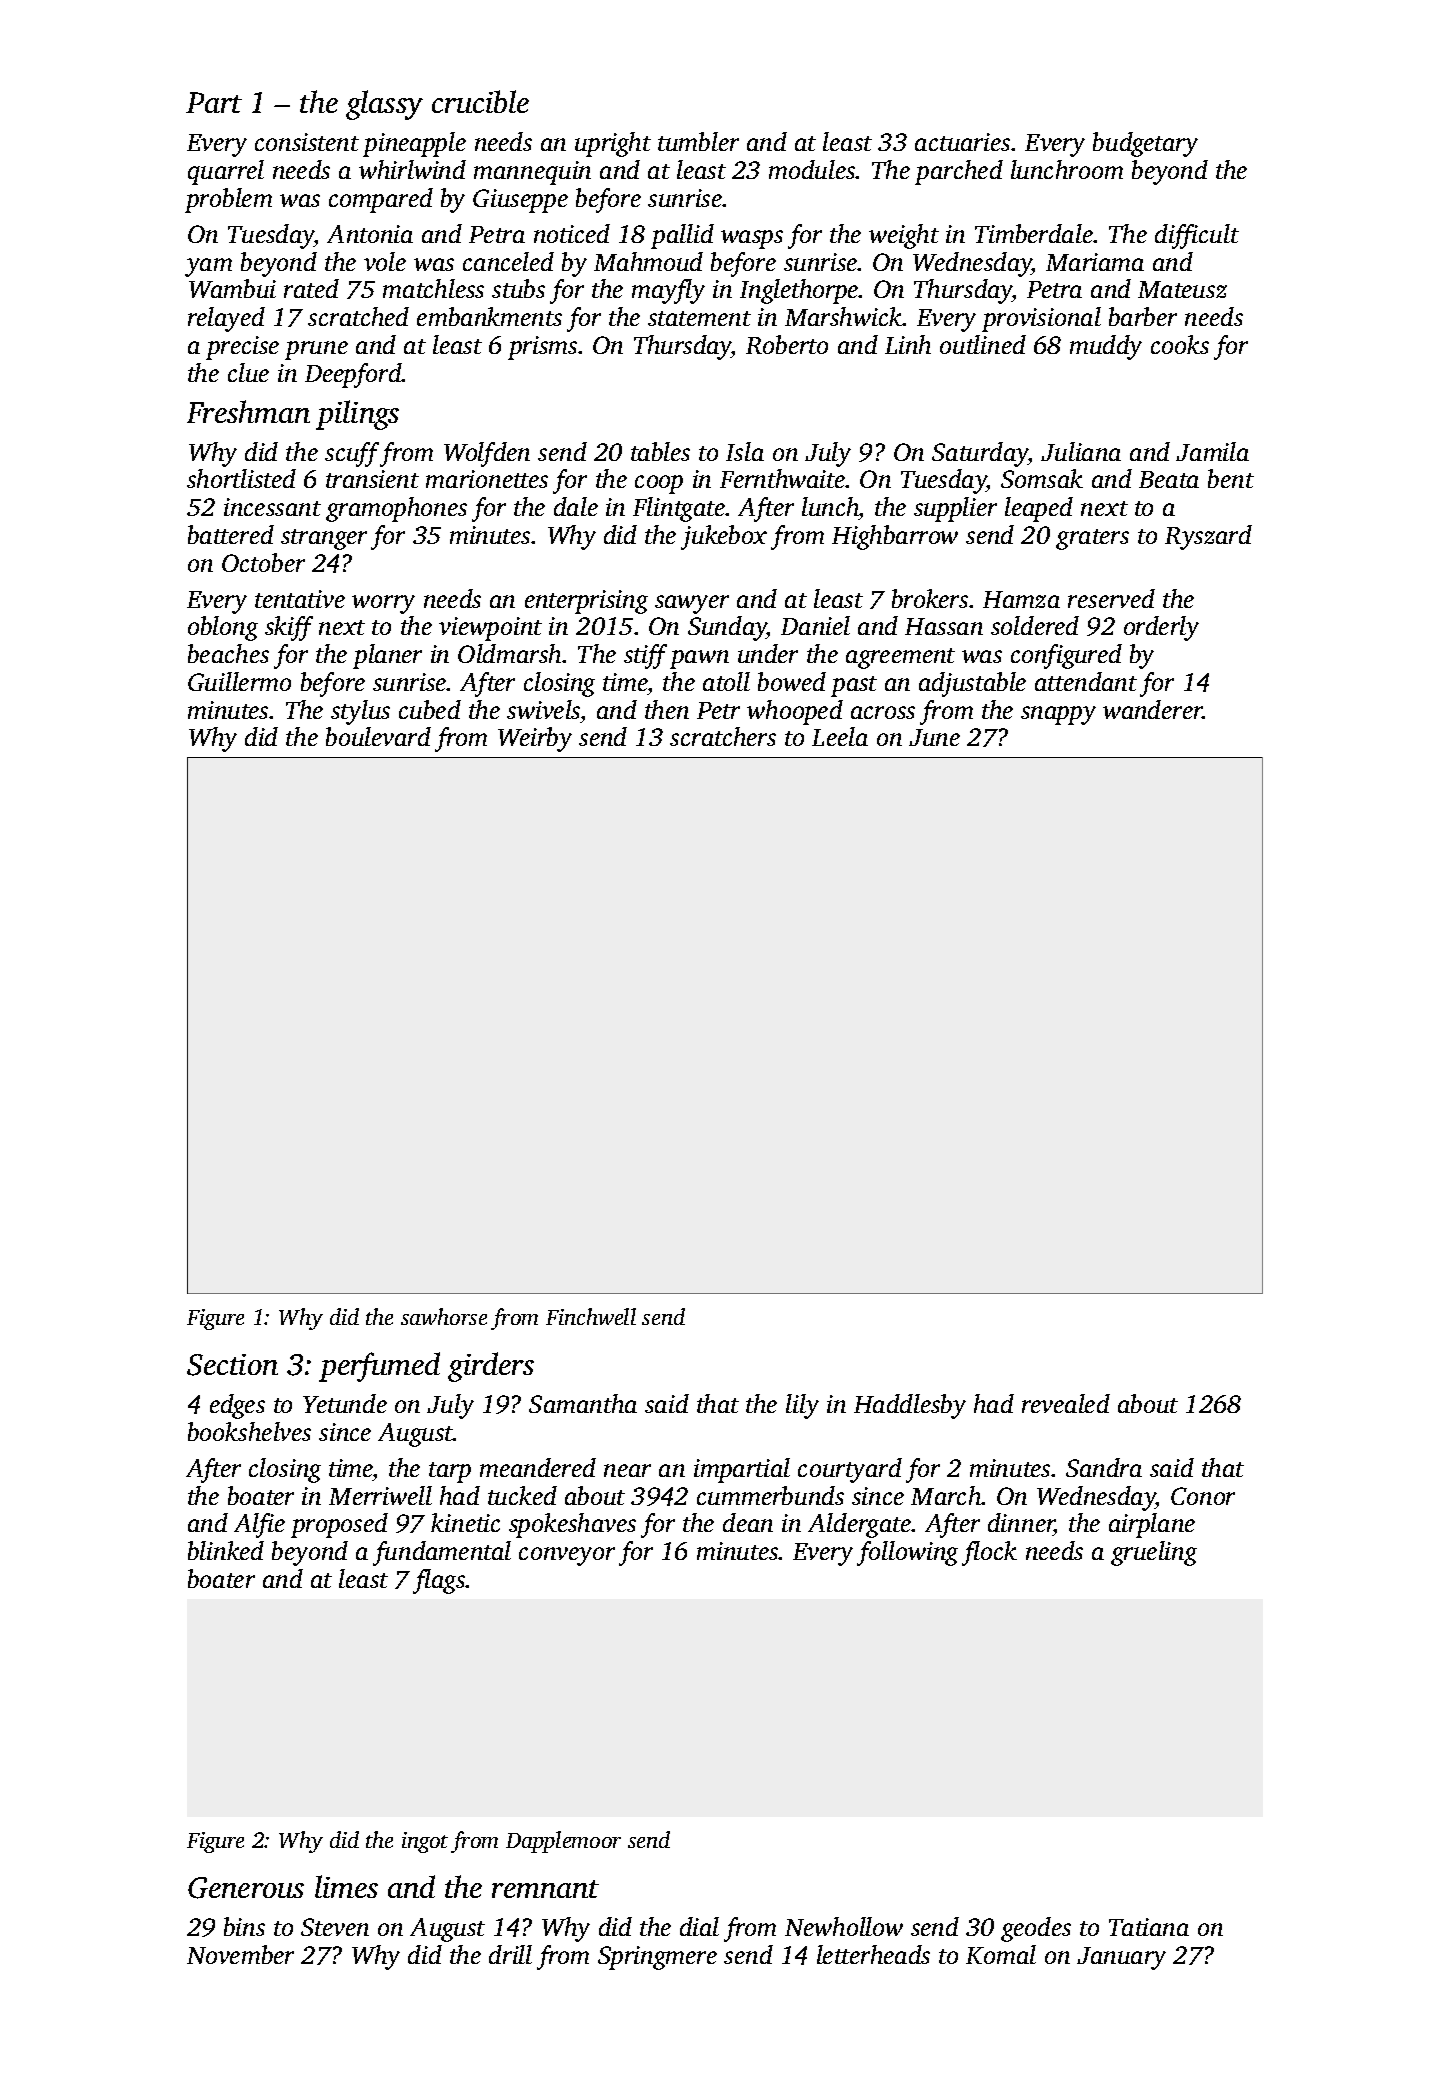 The width and height of the page is (1450, 2100). What do you see at coordinates (660, 451) in the page?
I see `tables` at bounding box center [660, 451].
